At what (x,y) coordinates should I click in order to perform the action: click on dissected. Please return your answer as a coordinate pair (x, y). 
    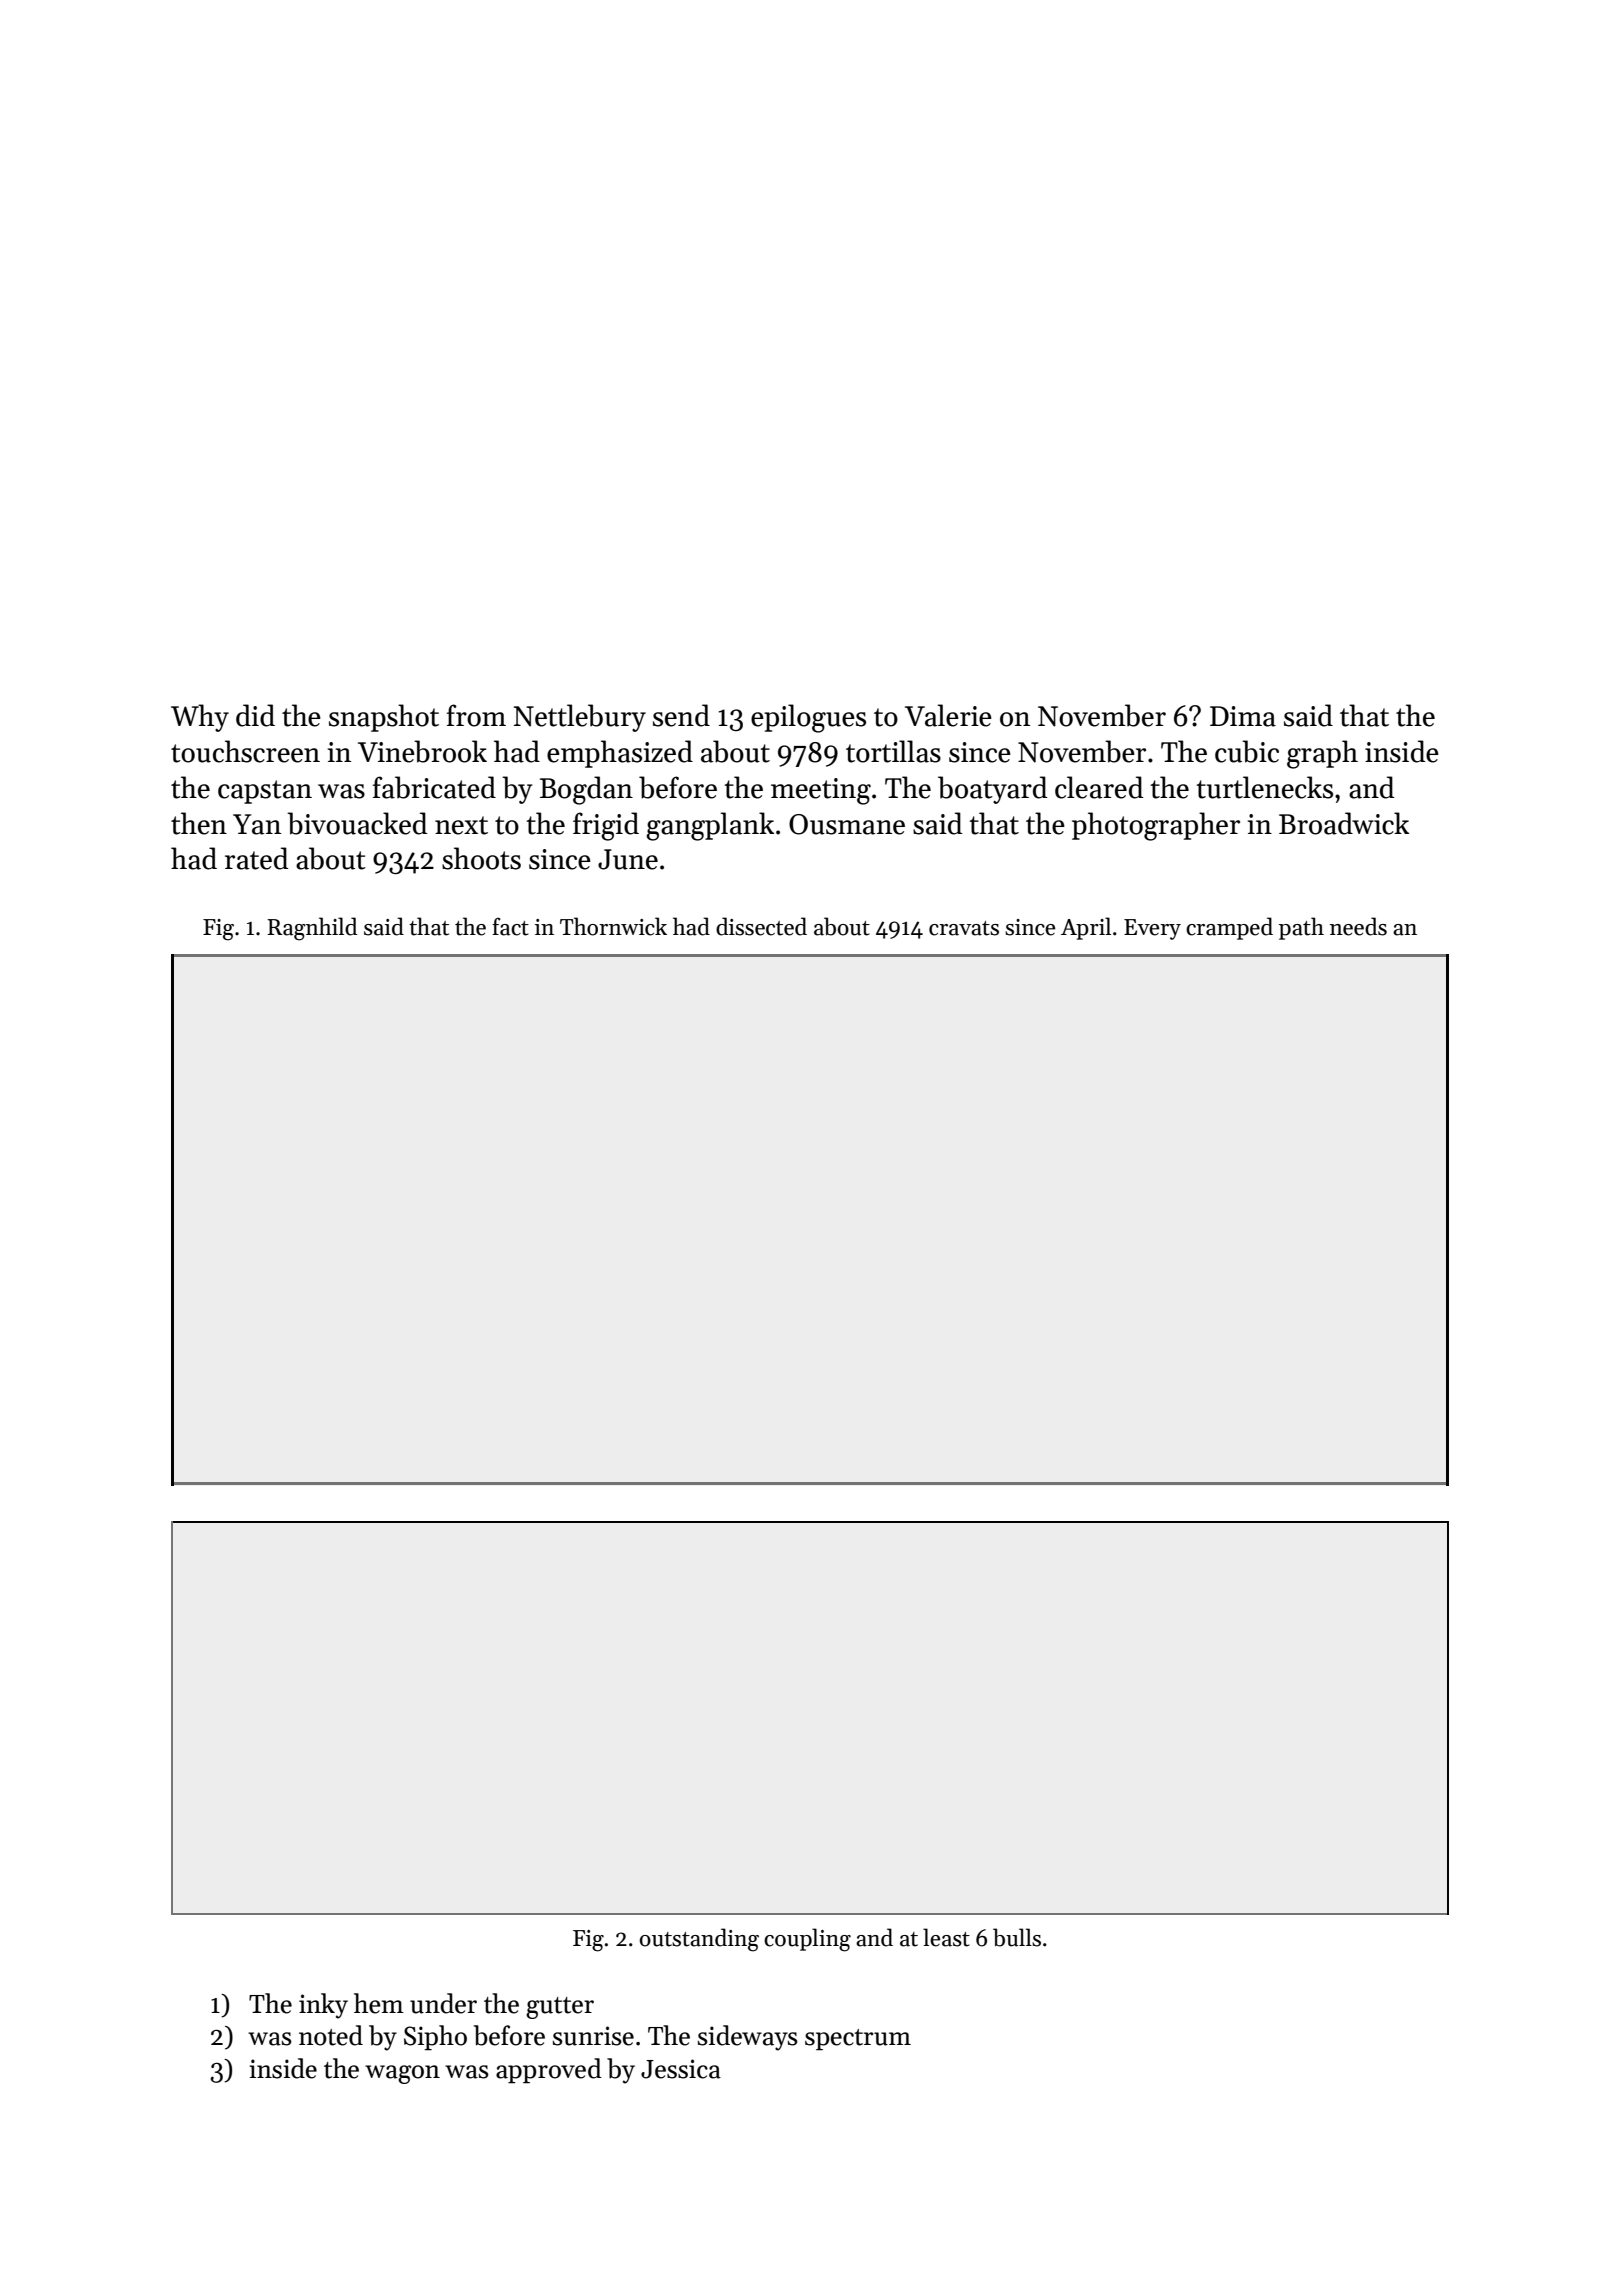
    Looking at the image, I should click on (761, 926).
